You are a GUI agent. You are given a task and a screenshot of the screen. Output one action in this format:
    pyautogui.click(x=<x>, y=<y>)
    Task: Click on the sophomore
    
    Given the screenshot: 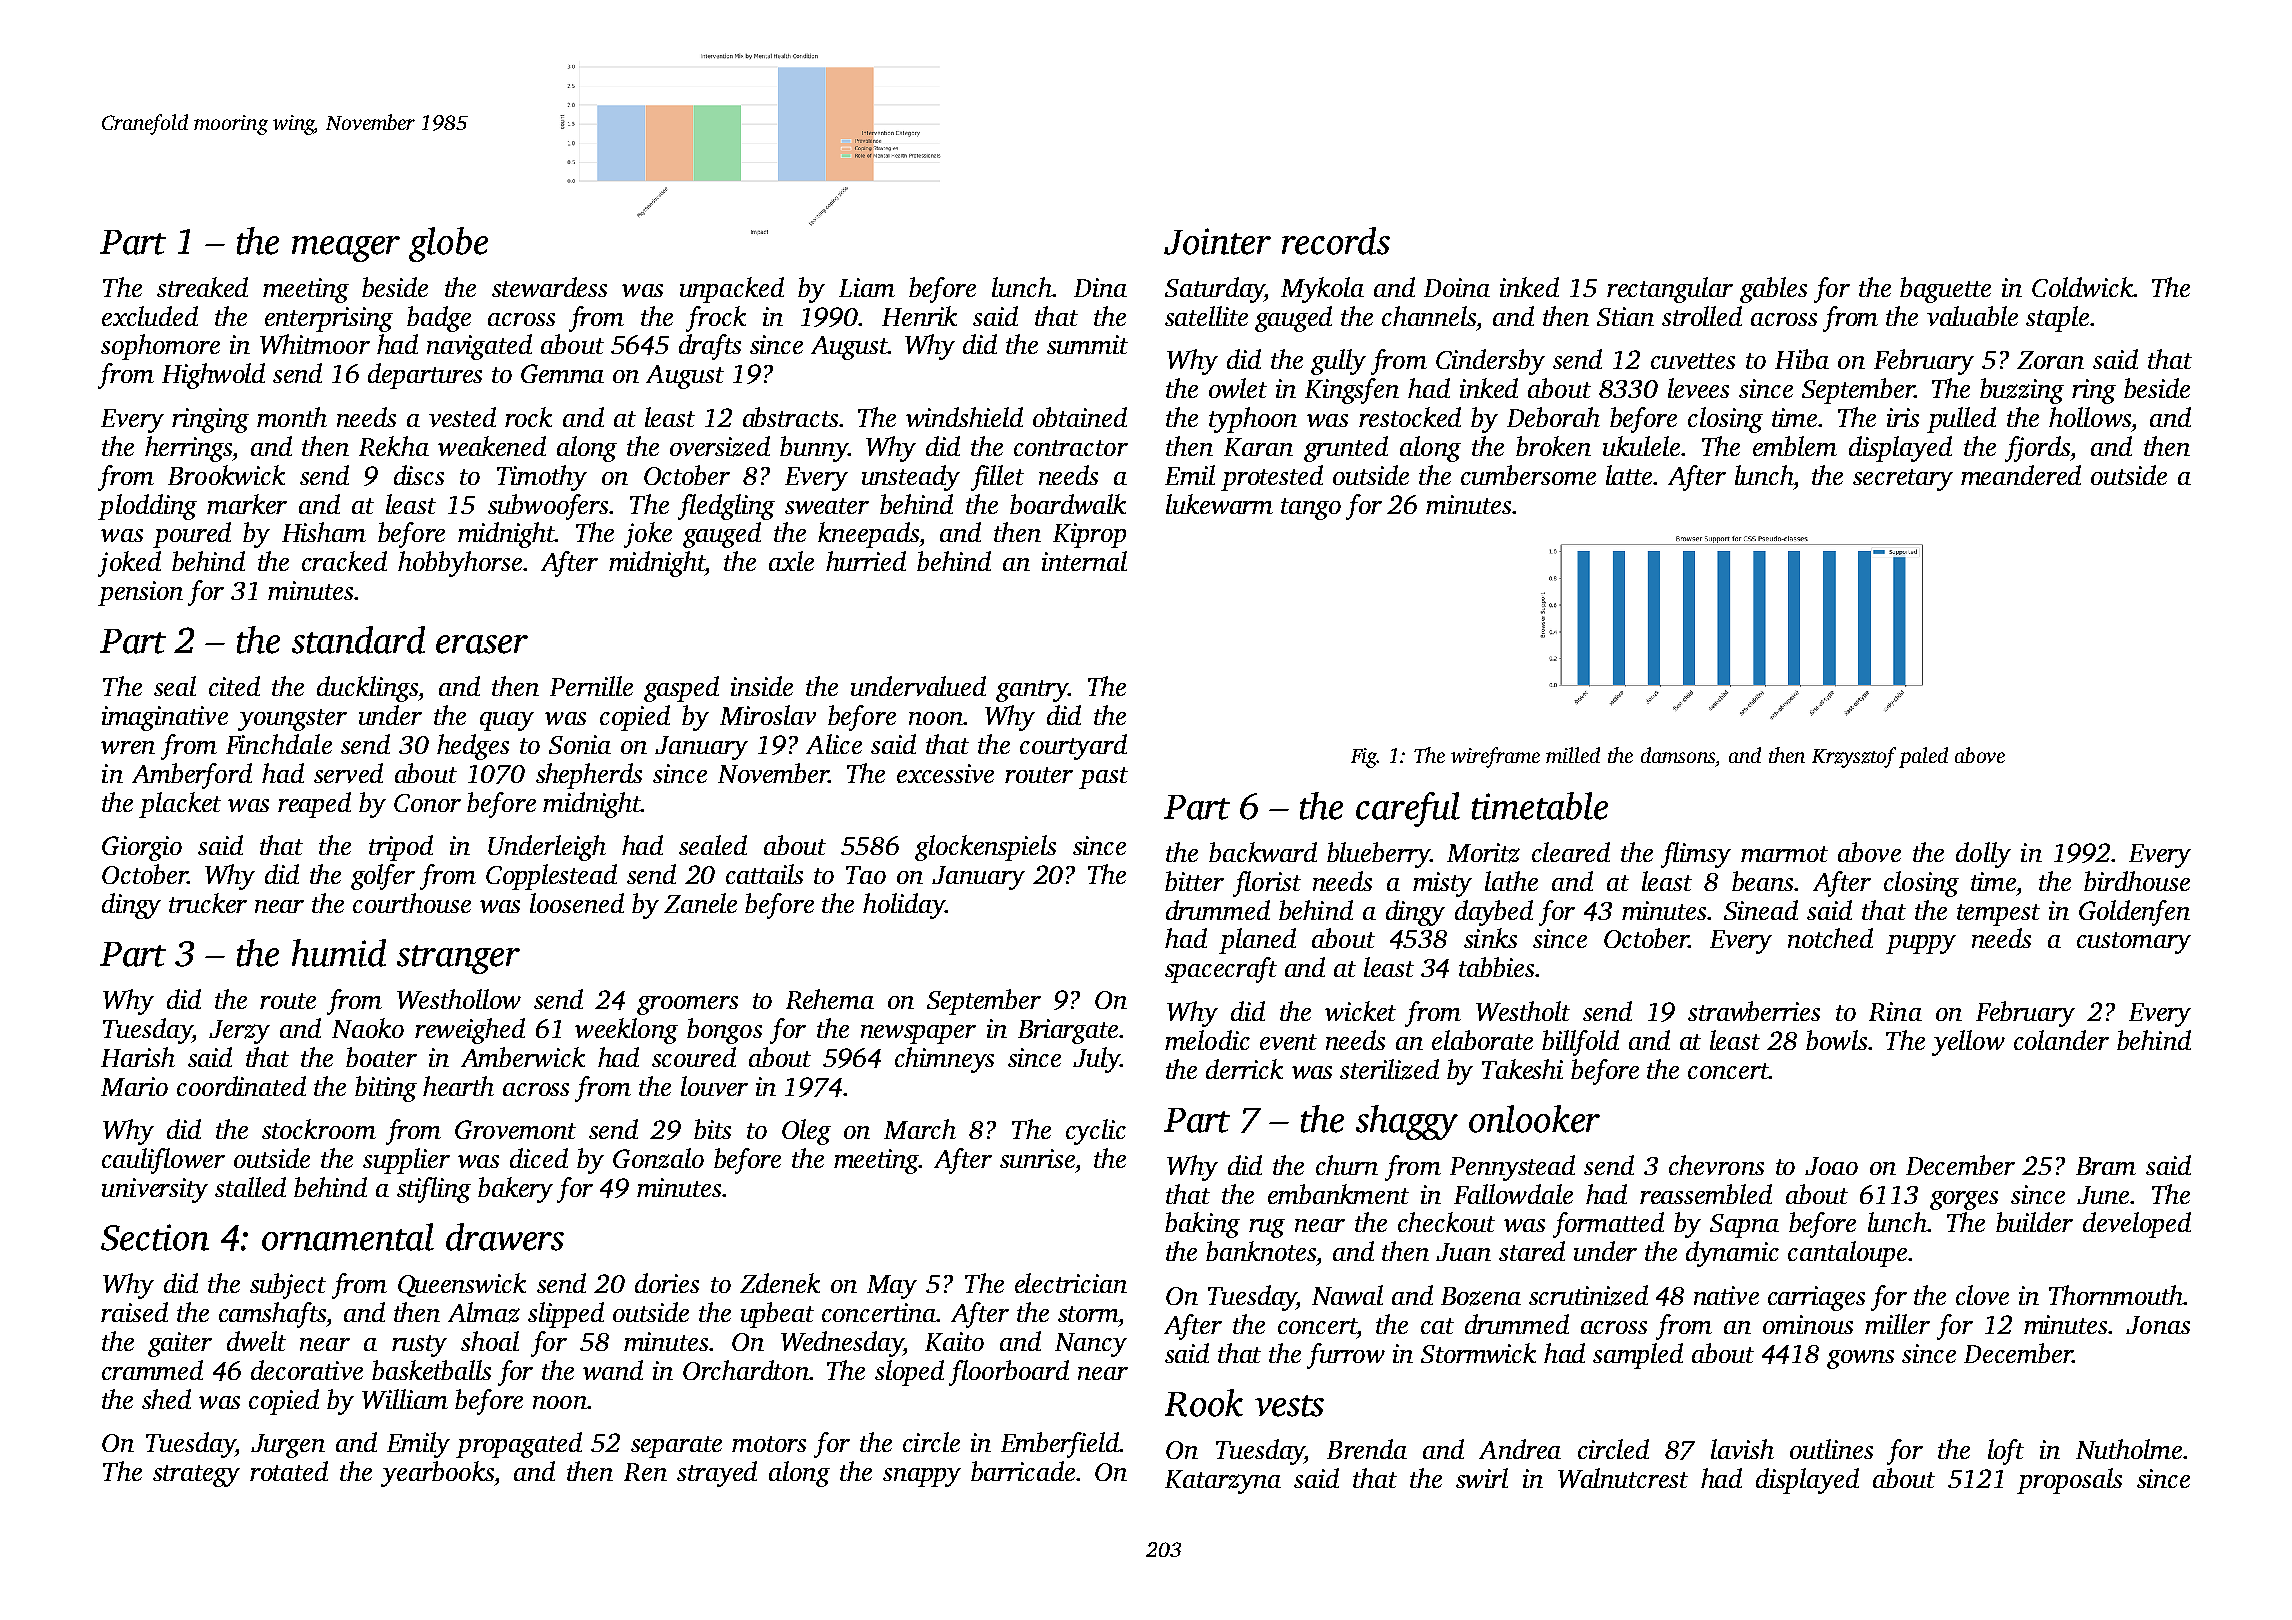 What is the action you would take?
    pyautogui.click(x=160, y=347)
